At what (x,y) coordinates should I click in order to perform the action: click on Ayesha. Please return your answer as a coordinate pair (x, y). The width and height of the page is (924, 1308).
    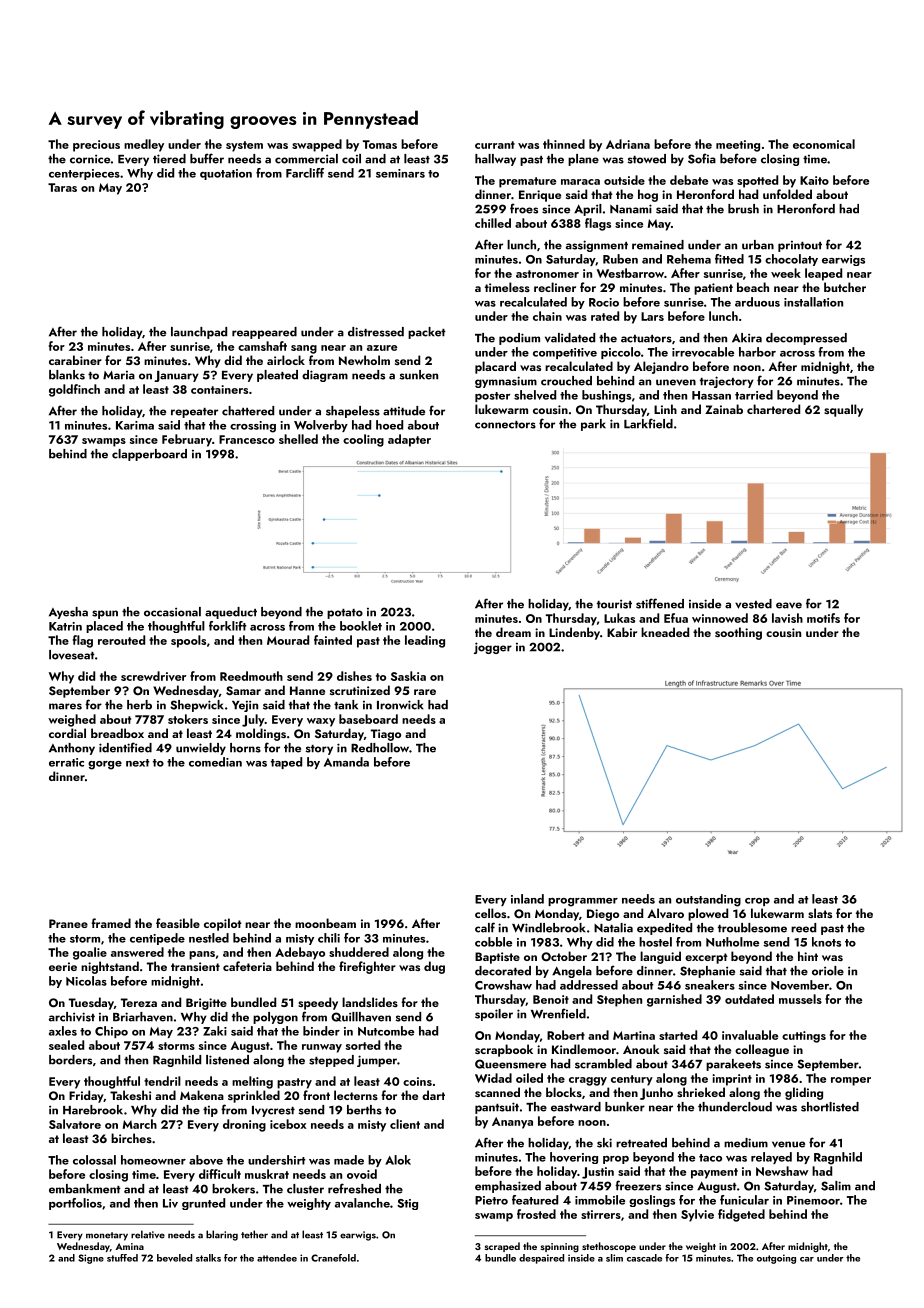
    Looking at the image, I should click on (68, 613).
